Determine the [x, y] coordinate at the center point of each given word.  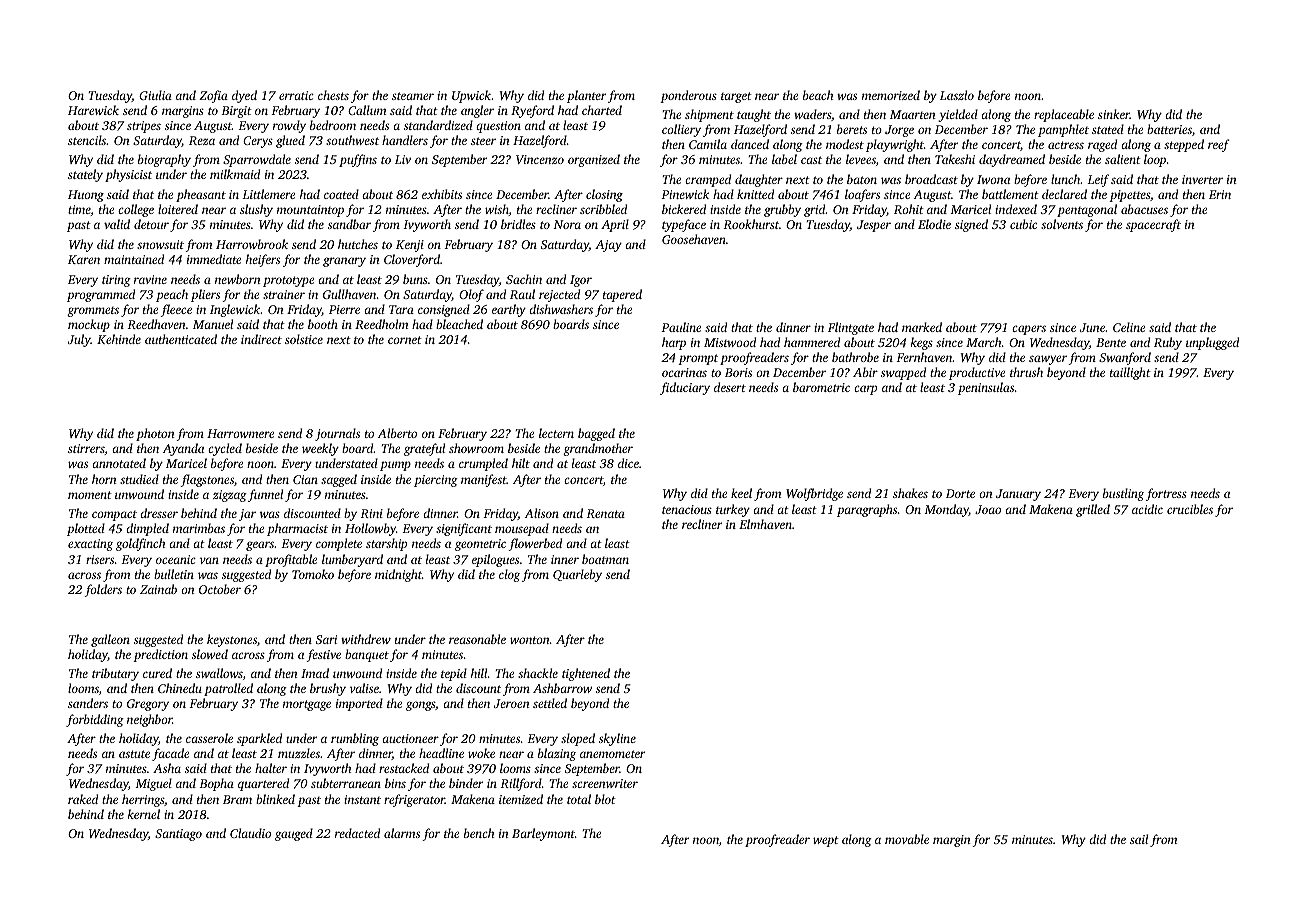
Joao [988, 509]
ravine [150, 279]
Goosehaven [694, 239]
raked [83, 799]
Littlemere [268, 194]
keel [741, 493]
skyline [617, 739]
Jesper [874, 226]
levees [861, 159]
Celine [1129, 327]
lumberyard [352, 560]
